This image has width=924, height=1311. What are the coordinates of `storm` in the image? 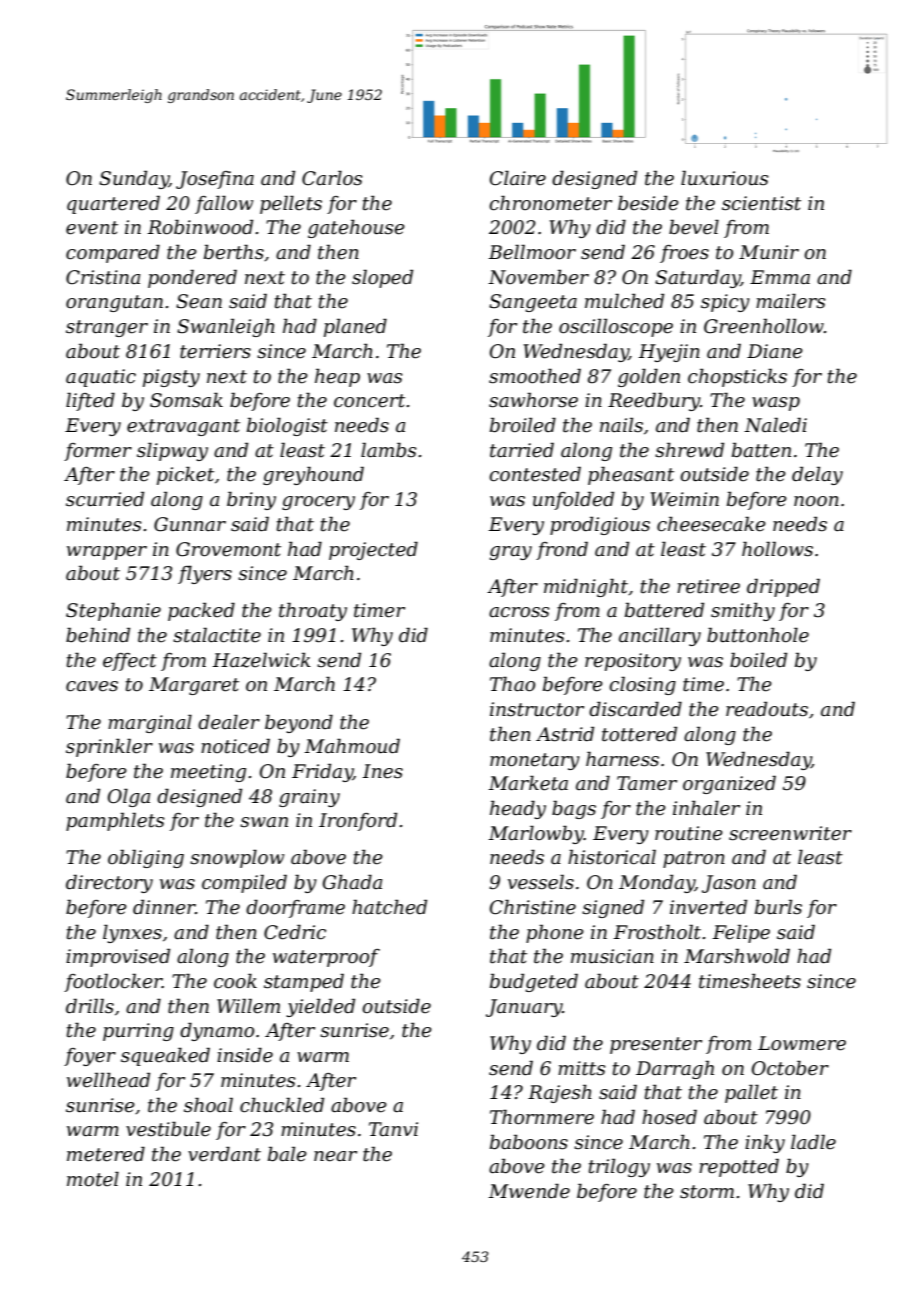 It's located at (707, 1192).
